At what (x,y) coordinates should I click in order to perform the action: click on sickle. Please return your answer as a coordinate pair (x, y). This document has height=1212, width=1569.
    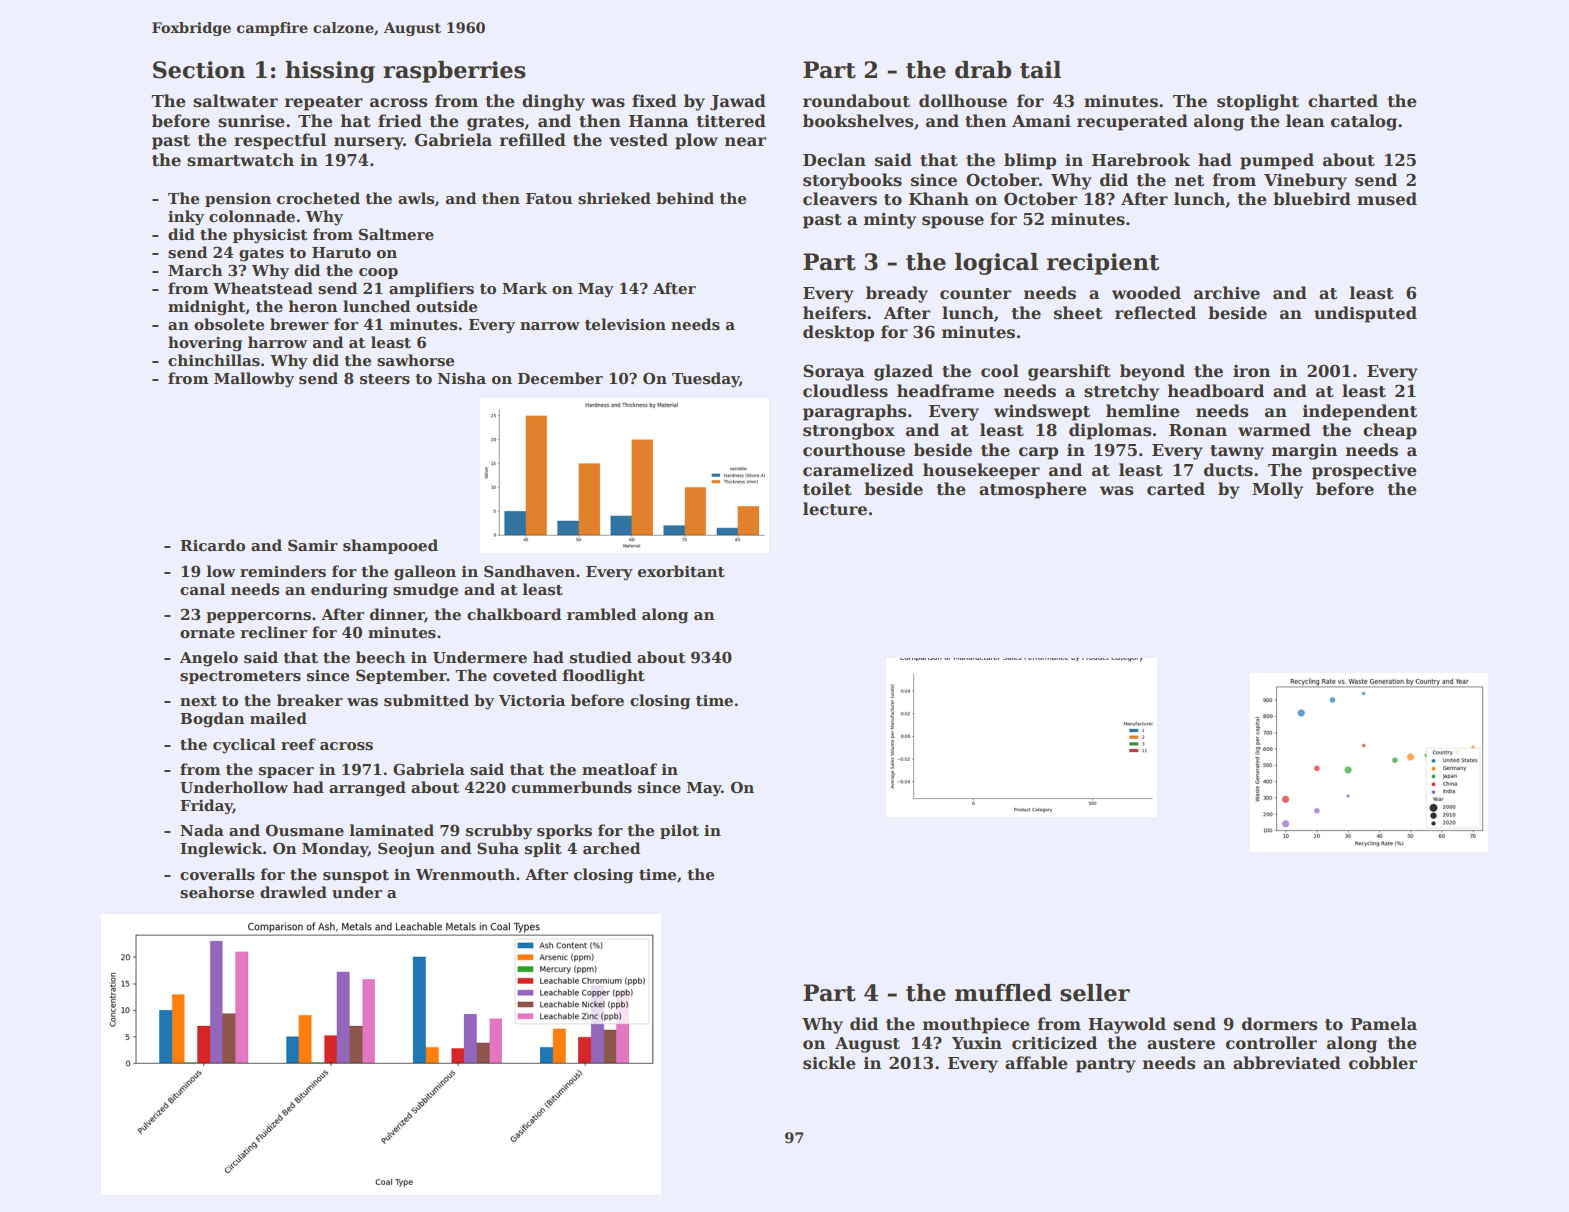
    Looking at the image, I should click on (829, 1063).
